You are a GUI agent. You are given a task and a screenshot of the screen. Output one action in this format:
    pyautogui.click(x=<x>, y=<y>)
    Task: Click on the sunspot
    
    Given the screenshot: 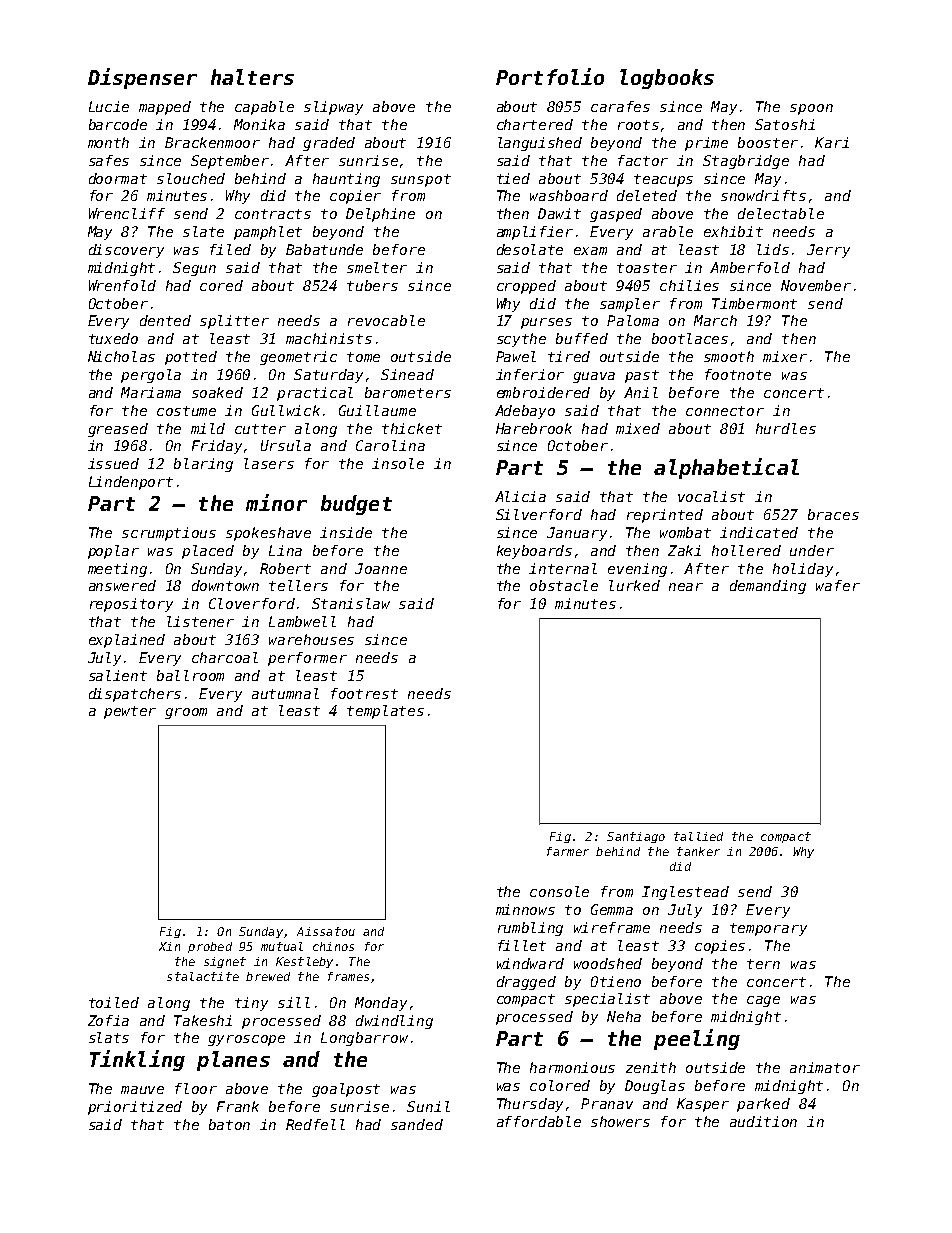 What is the action you would take?
    pyautogui.click(x=421, y=180)
